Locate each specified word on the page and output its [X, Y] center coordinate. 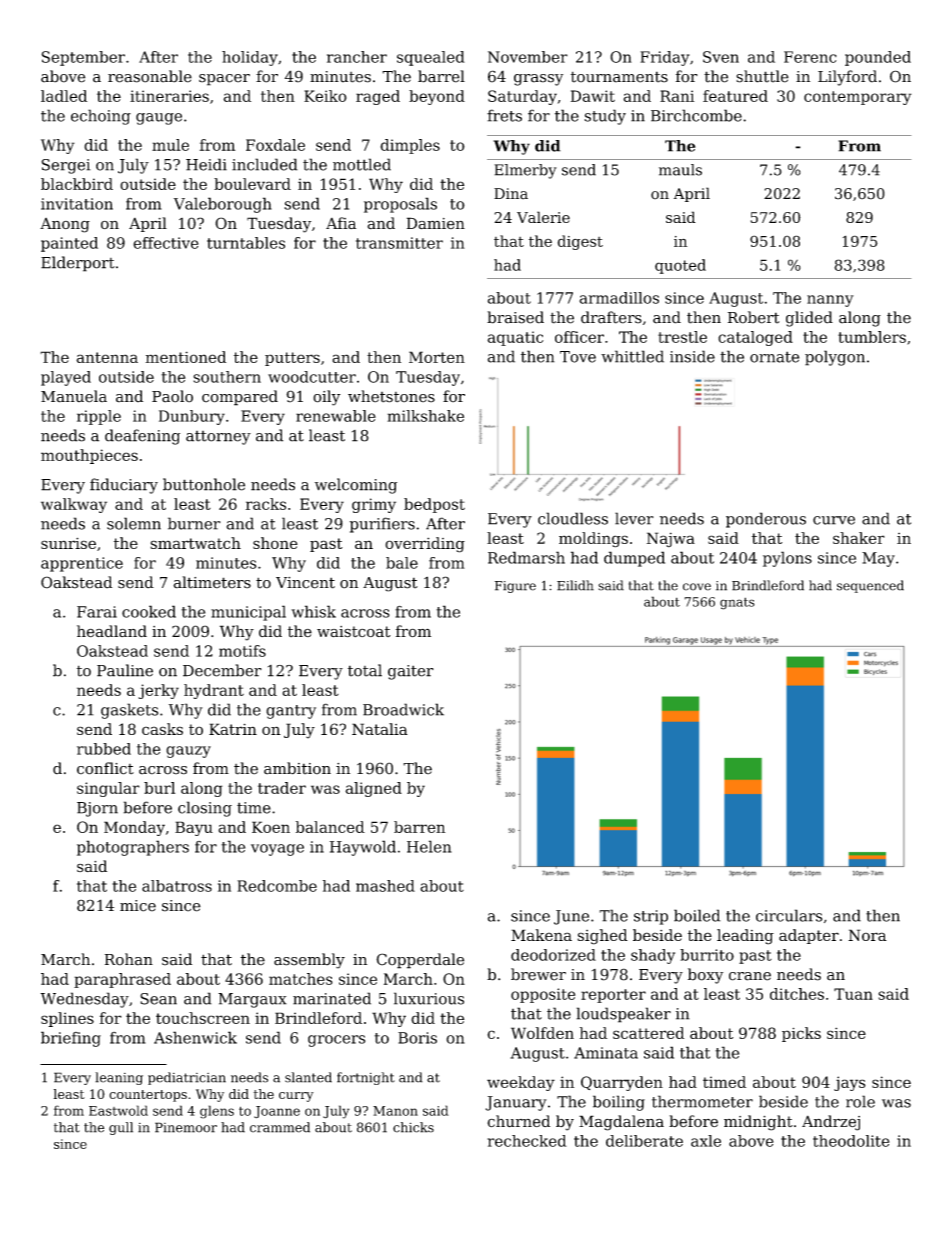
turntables [246, 243]
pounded [878, 58]
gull [121, 1128]
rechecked [527, 1141]
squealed [431, 58]
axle [706, 1141]
